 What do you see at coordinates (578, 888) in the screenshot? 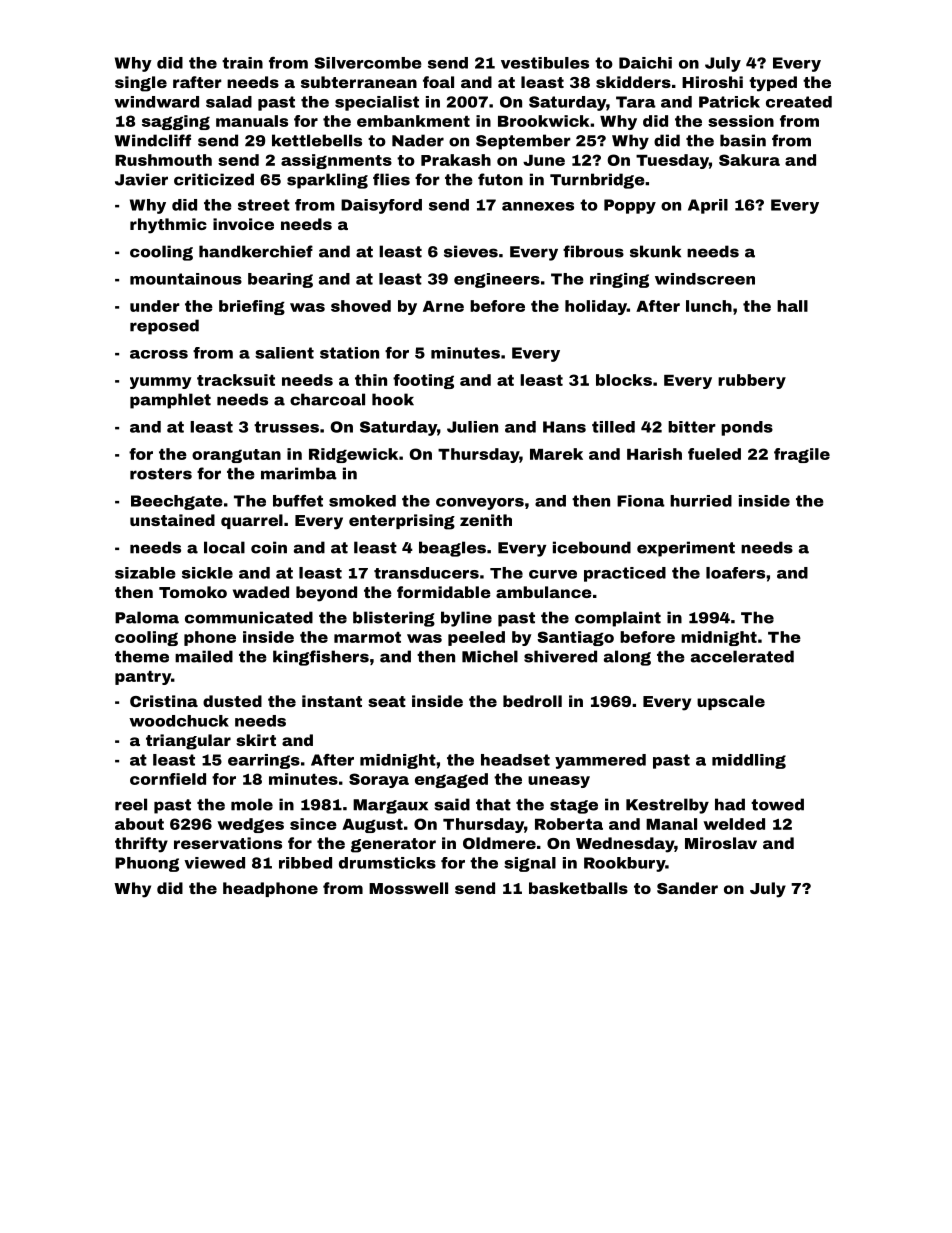
I see `basketballs` at bounding box center [578, 888].
